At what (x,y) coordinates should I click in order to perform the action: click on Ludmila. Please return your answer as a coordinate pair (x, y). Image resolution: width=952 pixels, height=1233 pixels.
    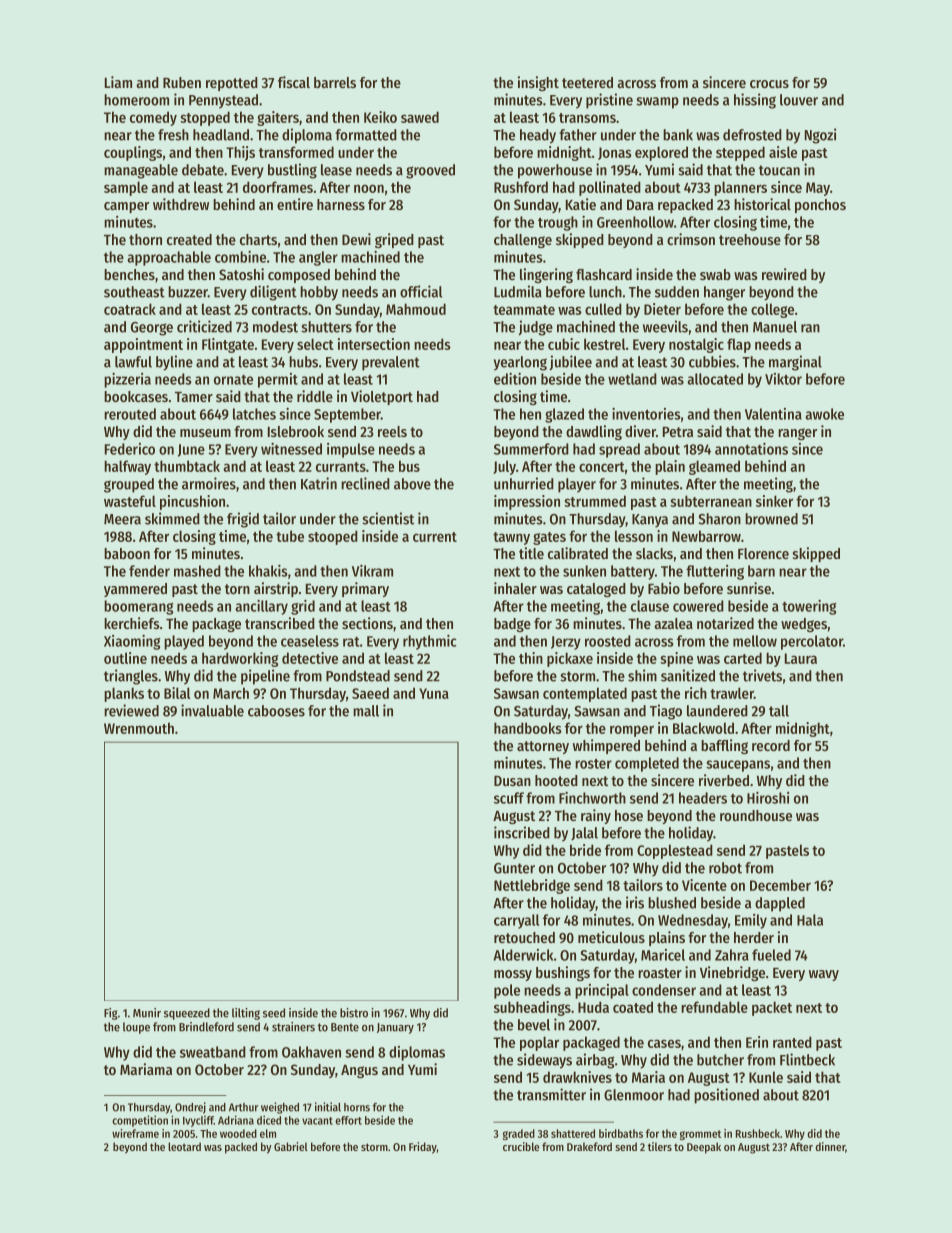
    Looking at the image, I should click on (518, 291).
